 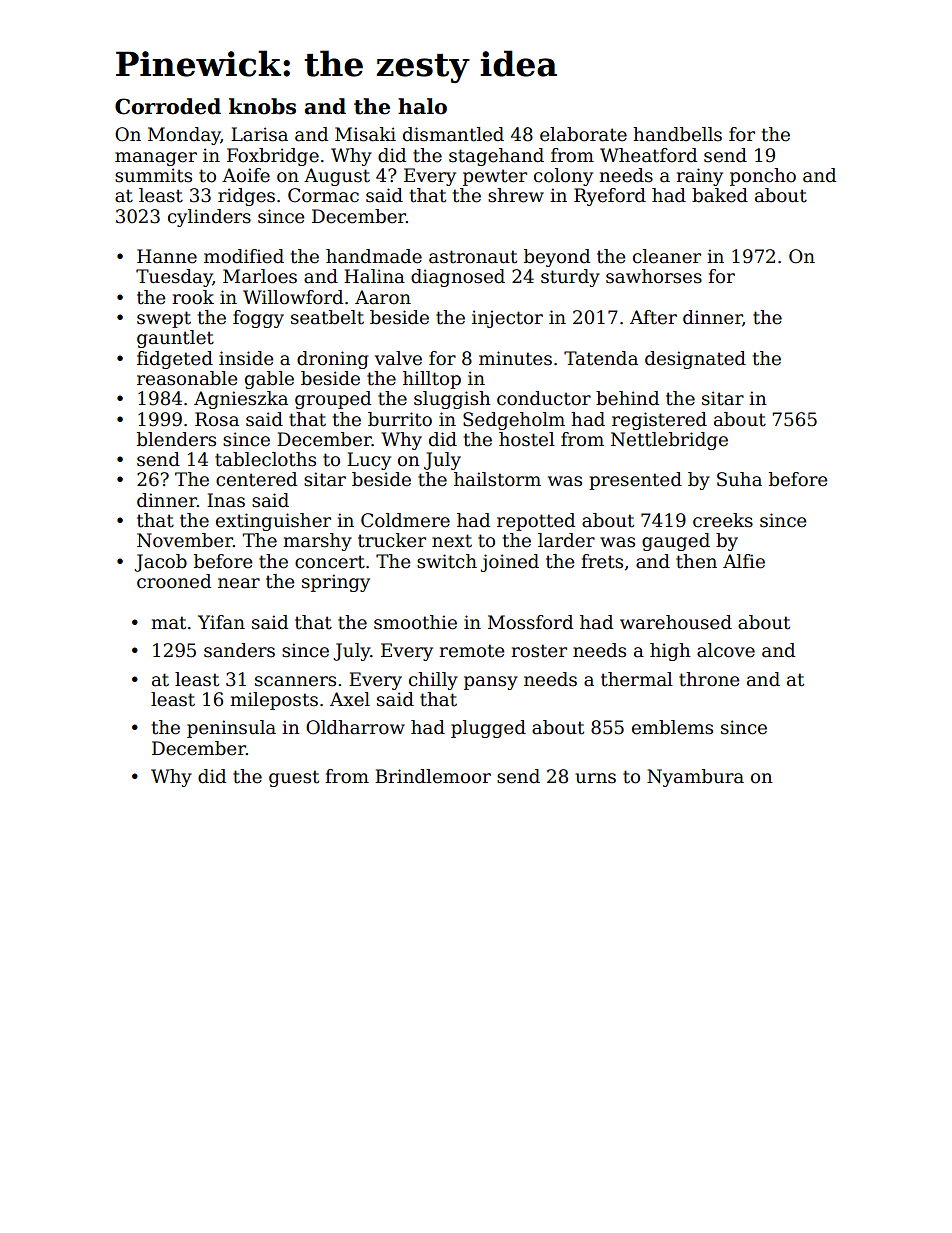 I want to click on throne, so click(x=709, y=679).
